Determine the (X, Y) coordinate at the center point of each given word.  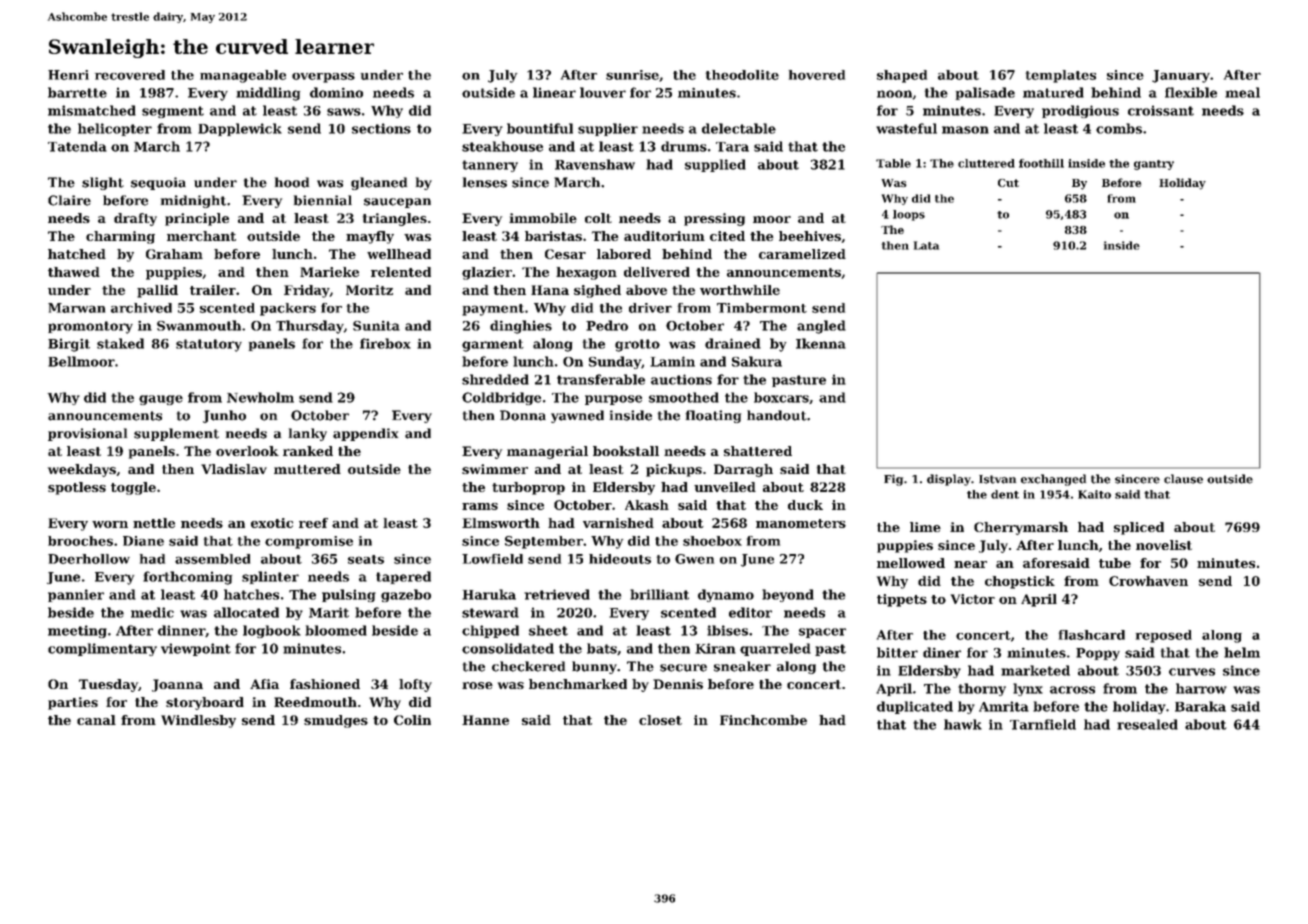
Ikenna (821, 343)
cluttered (986, 163)
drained (733, 343)
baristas (553, 236)
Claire (69, 200)
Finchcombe (763, 720)
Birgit (69, 345)
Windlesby (198, 721)
